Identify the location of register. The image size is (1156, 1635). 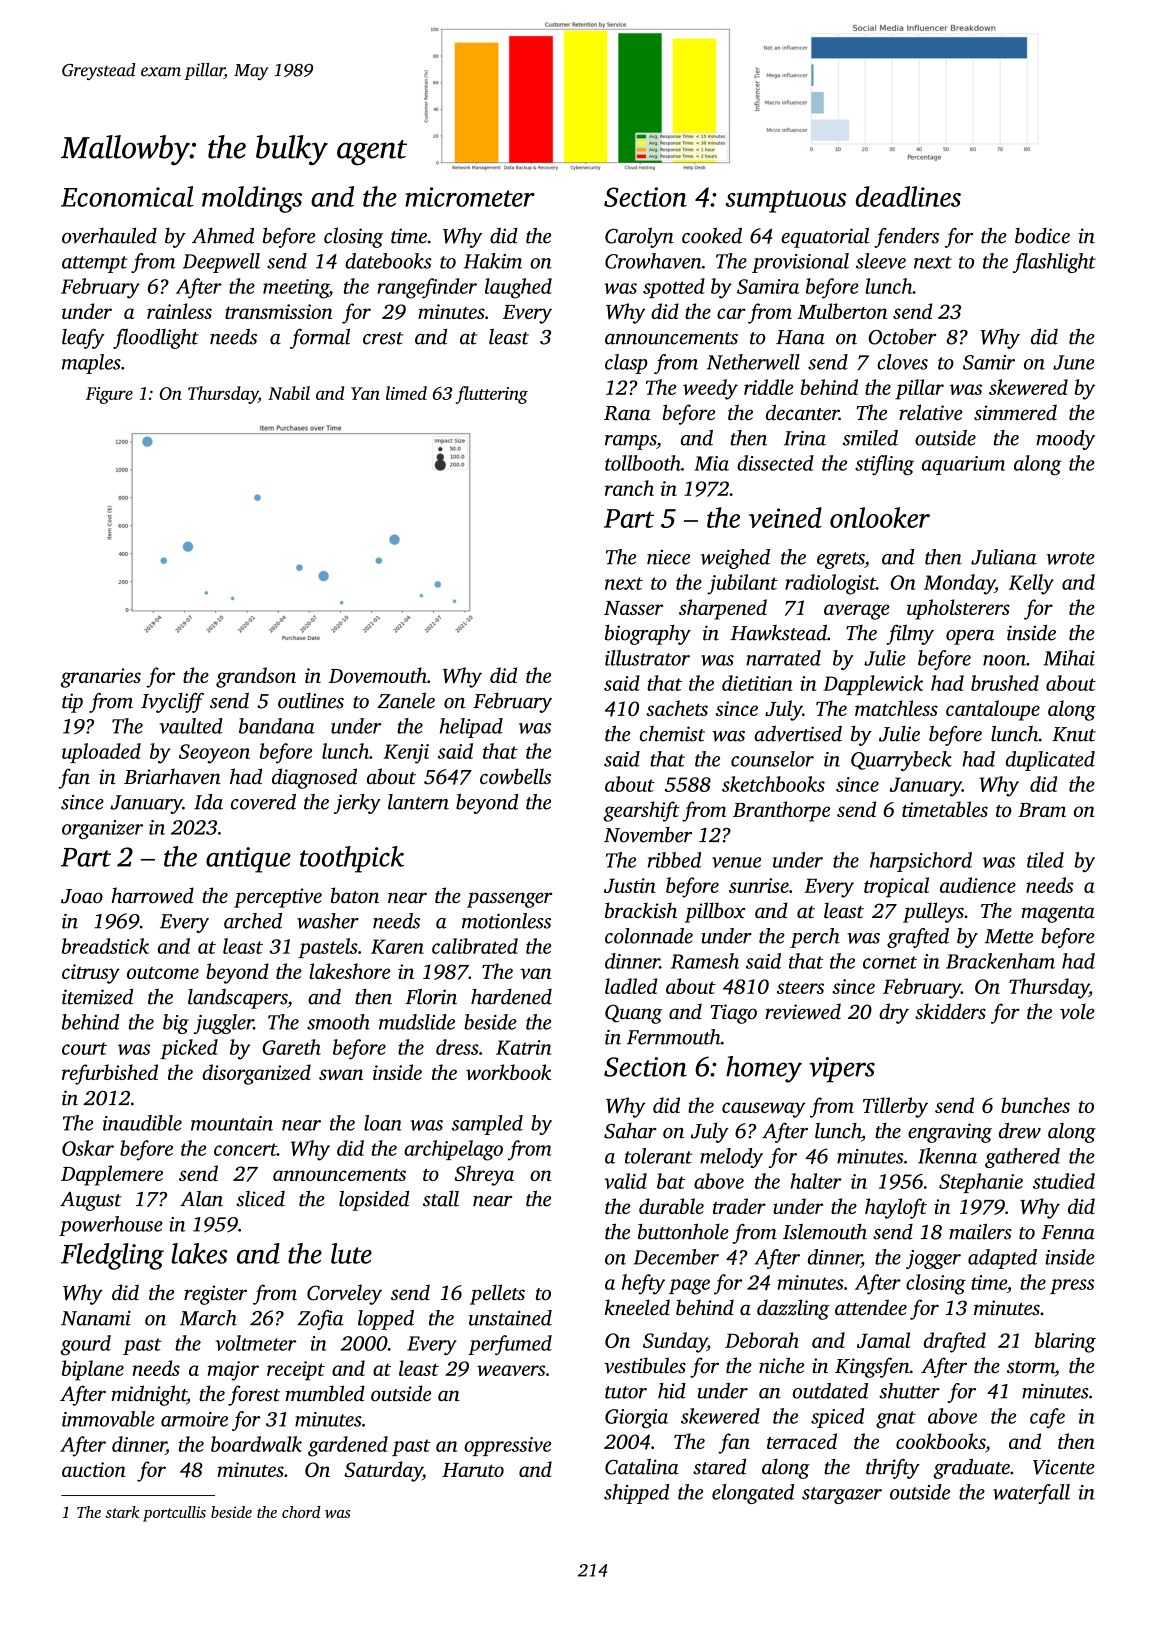
(215, 1295).
